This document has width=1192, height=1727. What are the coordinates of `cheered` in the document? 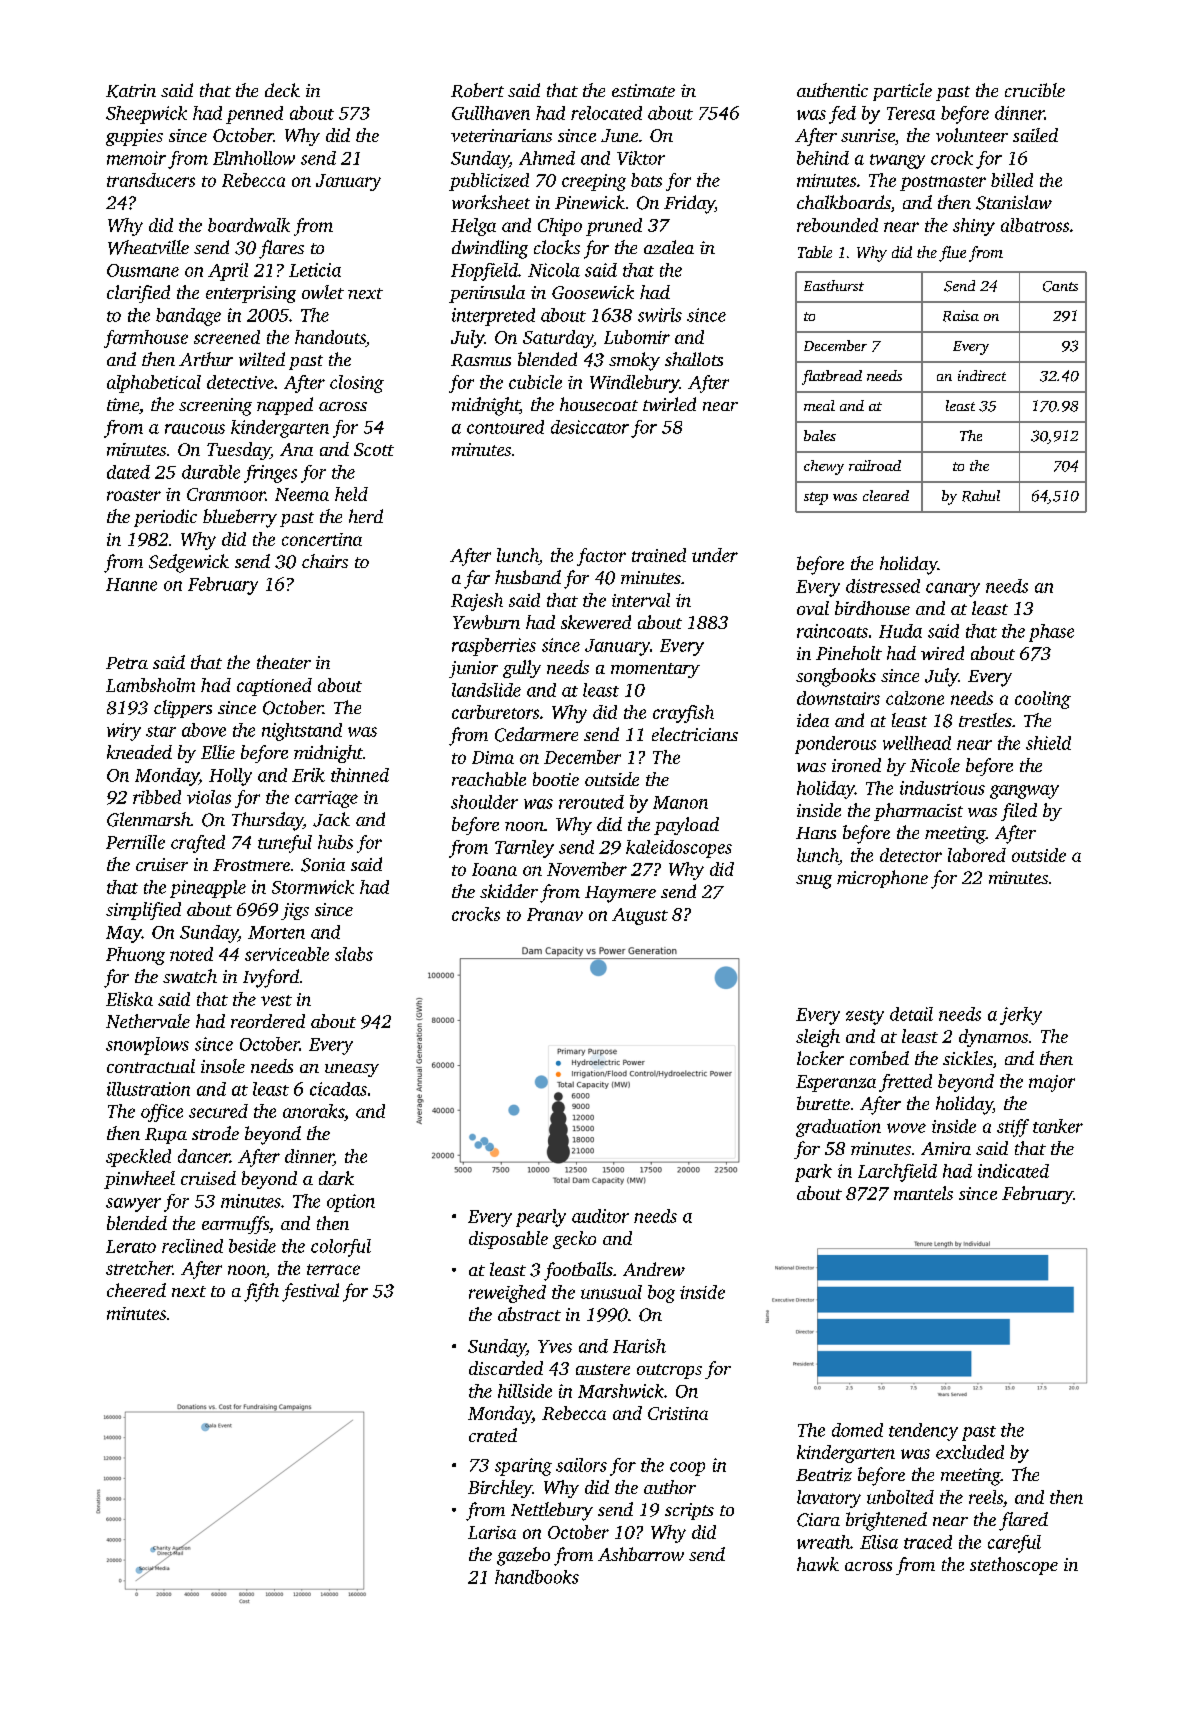 It's located at (136, 1290).
